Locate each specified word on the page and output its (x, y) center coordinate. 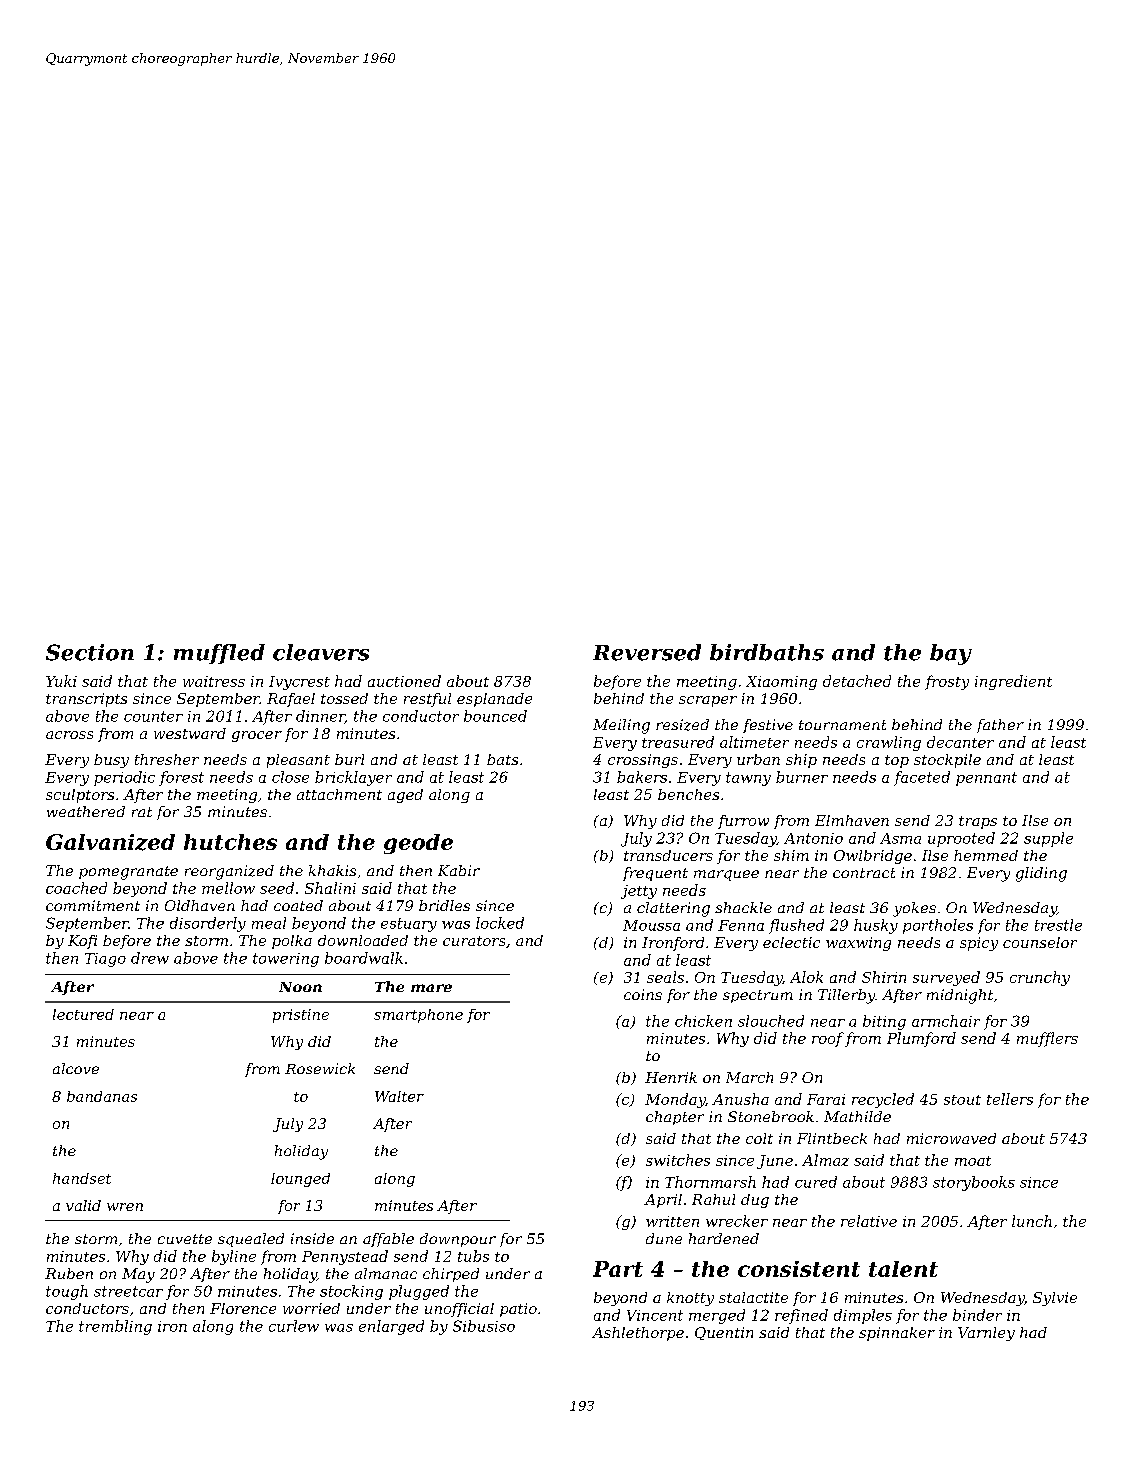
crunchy (1040, 978)
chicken (703, 1021)
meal (269, 923)
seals (665, 977)
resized (682, 725)
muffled (219, 654)
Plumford (921, 1039)
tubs (473, 1256)
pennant (986, 779)
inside (312, 1238)
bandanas (102, 1096)
